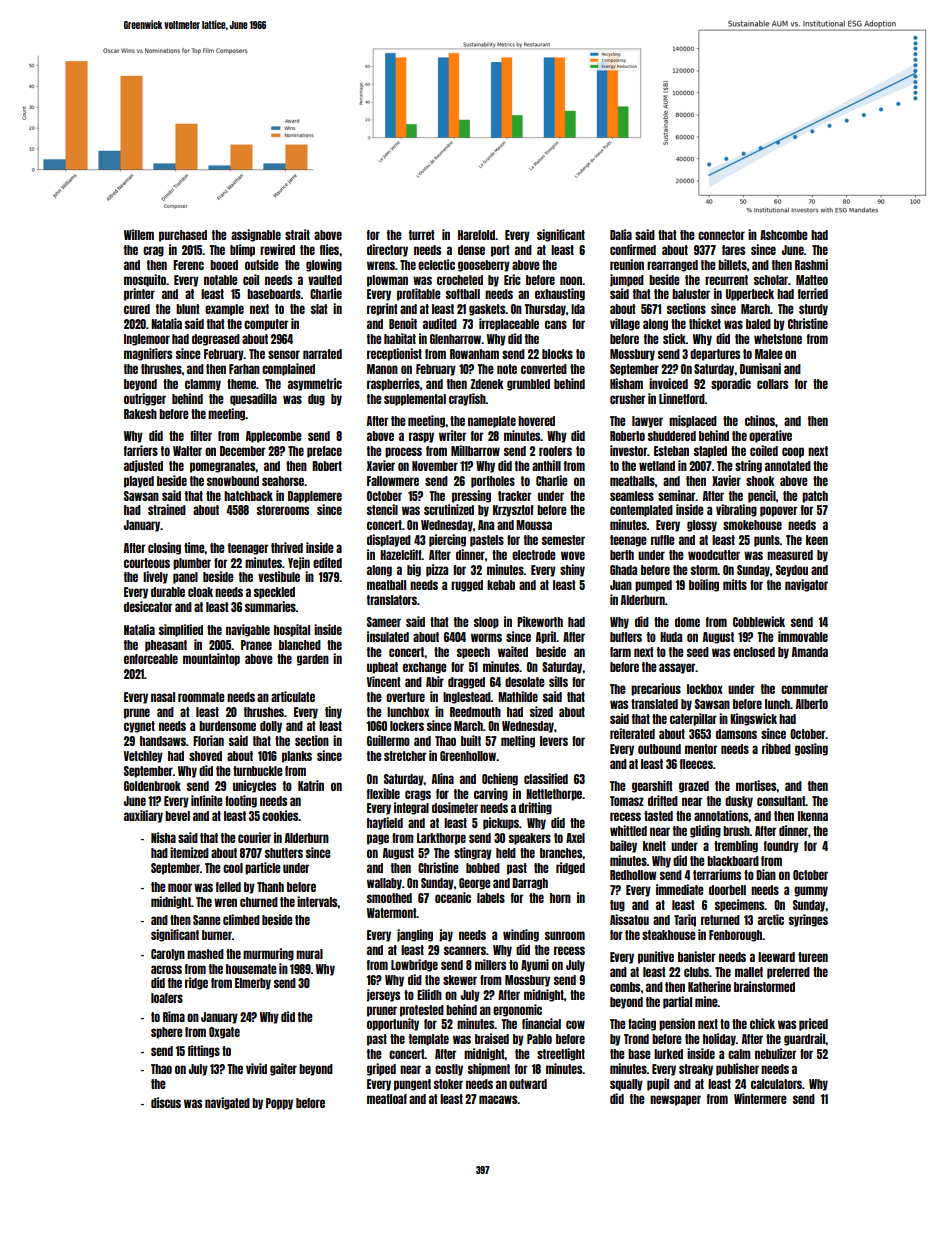  What do you see at coordinates (279, 1104) in the screenshot?
I see `Poppy` at bounding box center [279, 1104].
